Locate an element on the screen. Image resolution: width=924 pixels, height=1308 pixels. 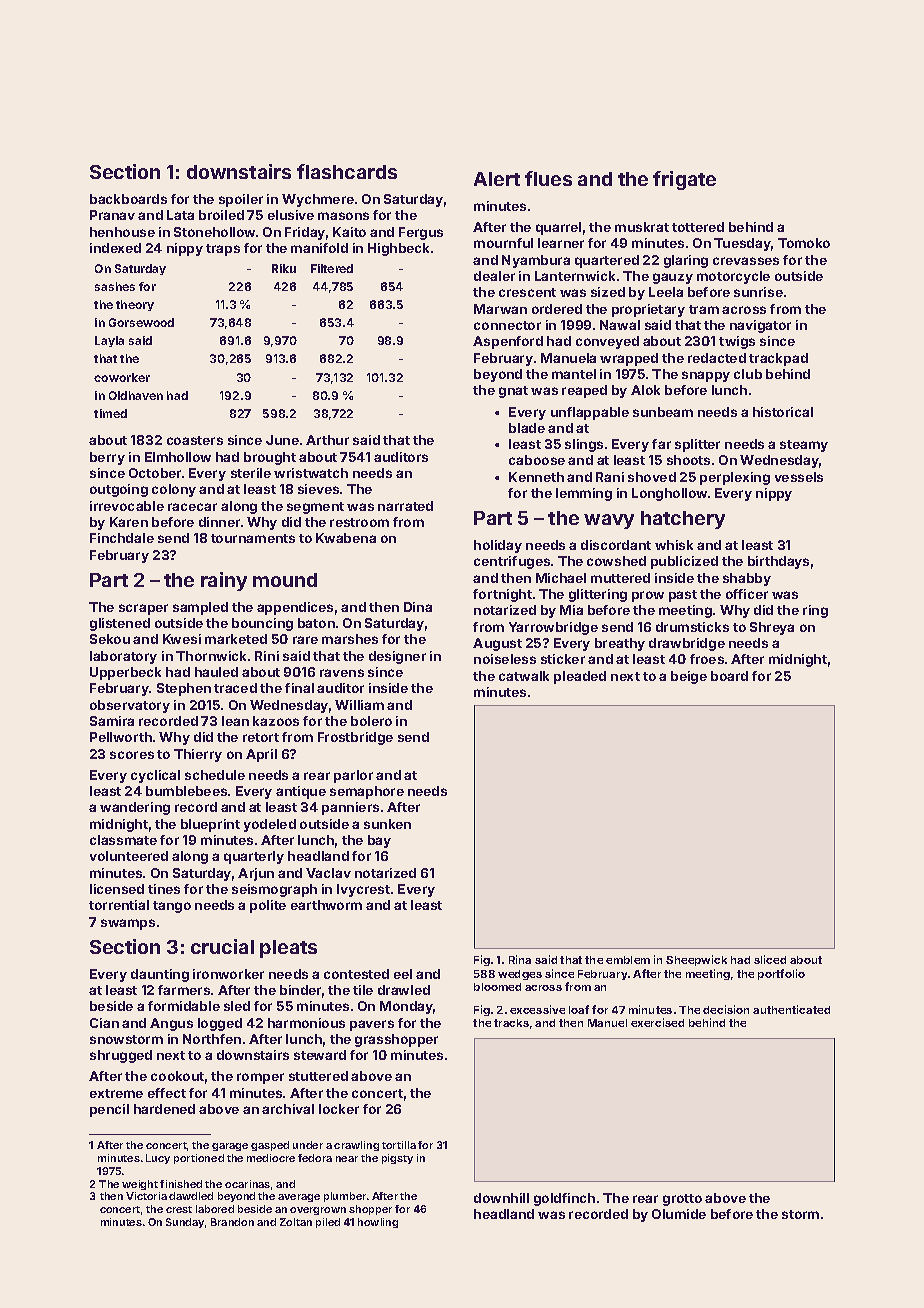
theory is located at coordinates (135, 305).
